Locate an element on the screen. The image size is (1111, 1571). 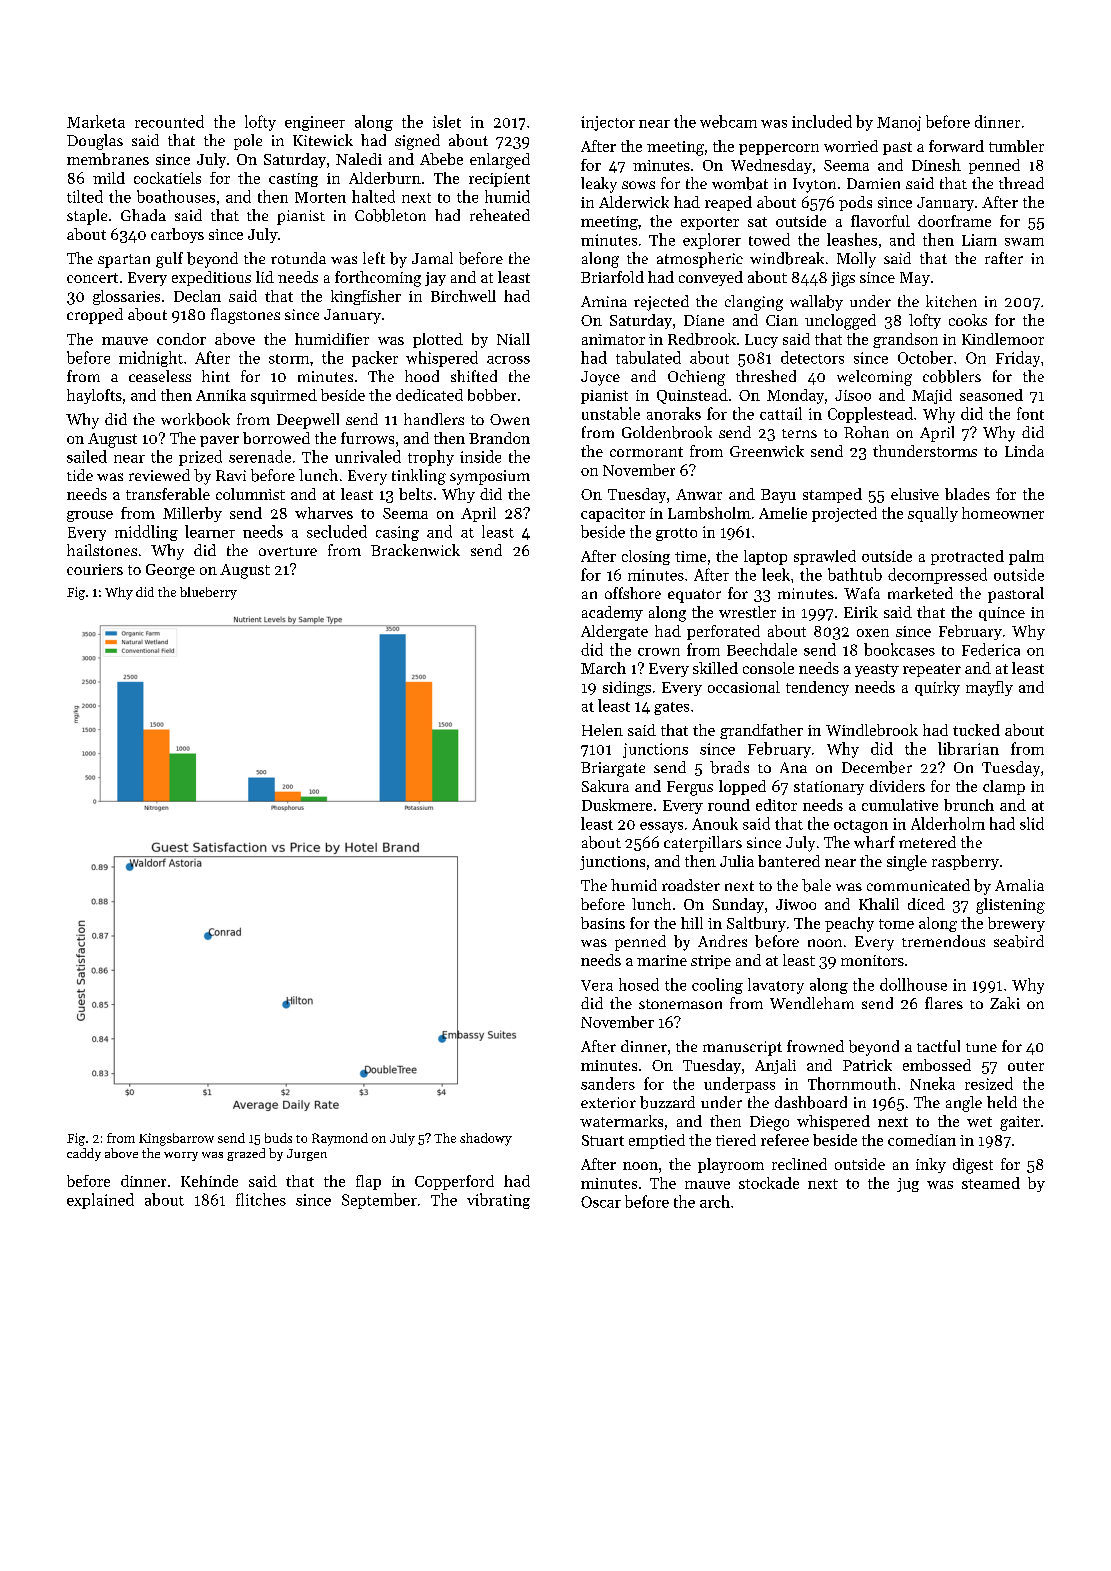
buds is located at coordinates (278, 1138).
